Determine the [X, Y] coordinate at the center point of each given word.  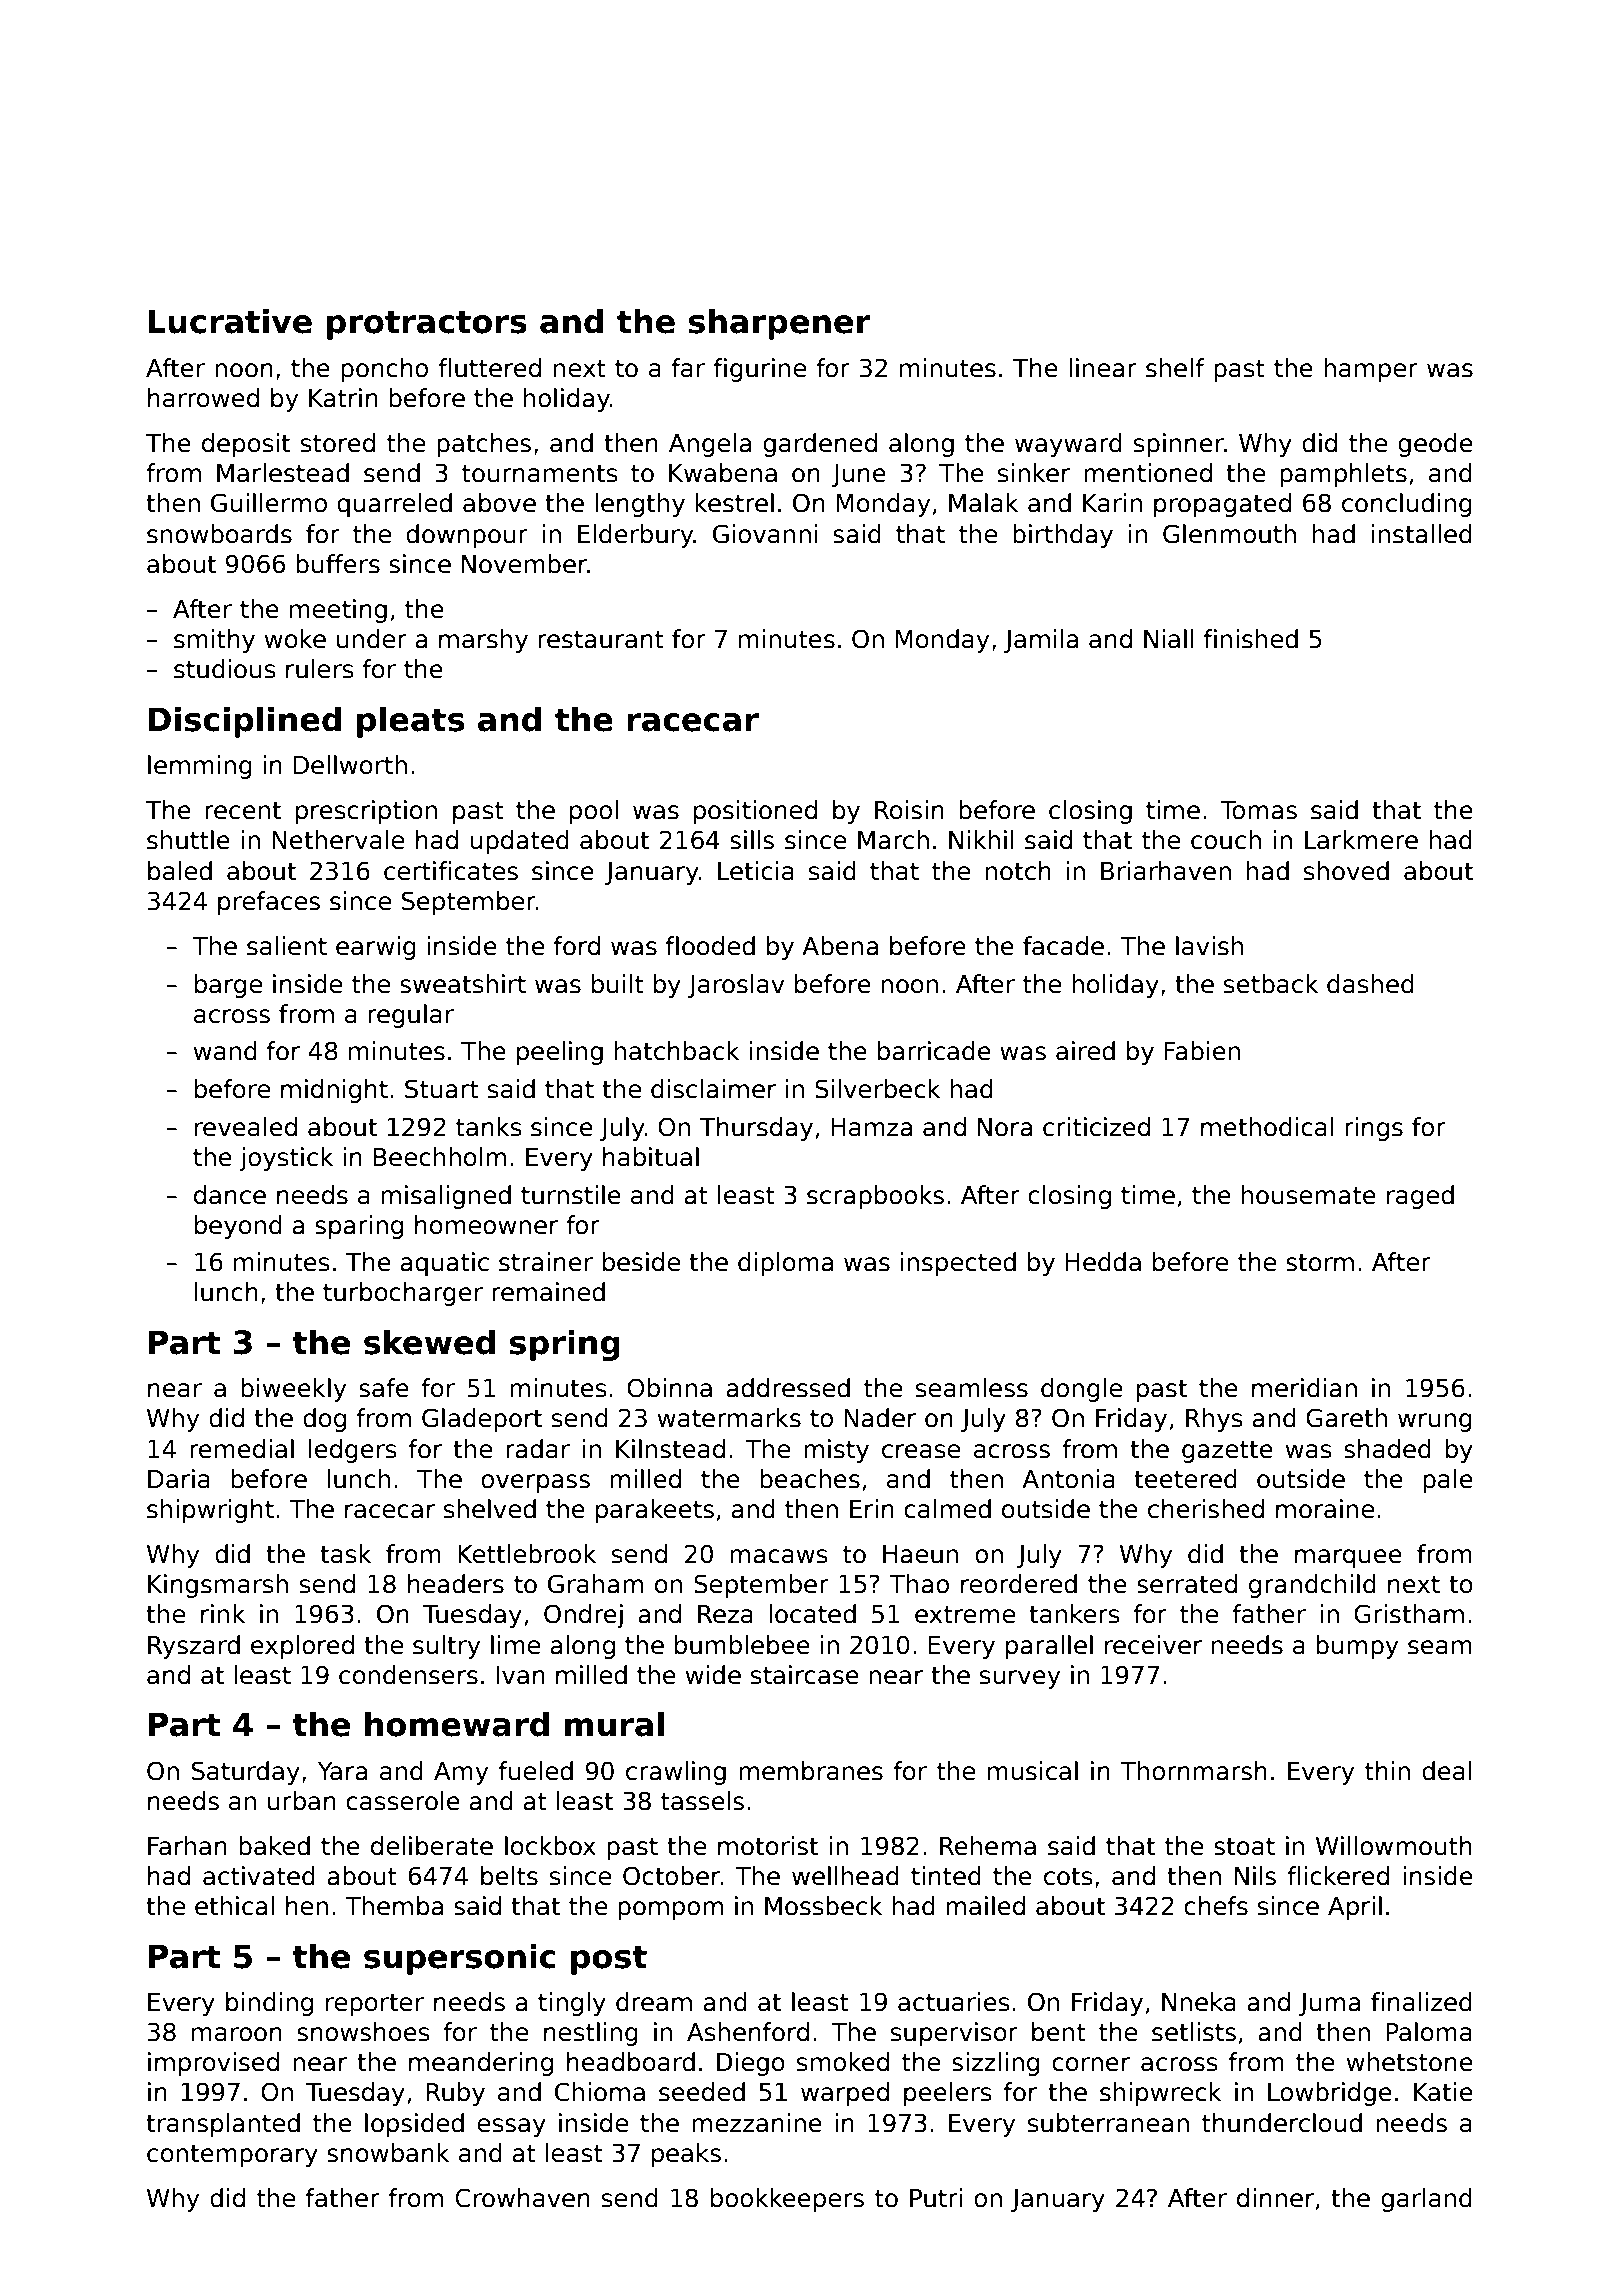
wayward [1068, 445]
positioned [755, 812]
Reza [725, 1614]
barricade [934, 1051]
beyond [238, 1227]
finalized [1421, 2002]
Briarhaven [1166, 871]
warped [845, 2094]
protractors [427, 325]
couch [1226, 840]
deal [1447, 1771]
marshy [483, 641]
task [345, 1554]
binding [269, 2004]
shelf [1175, 368]
